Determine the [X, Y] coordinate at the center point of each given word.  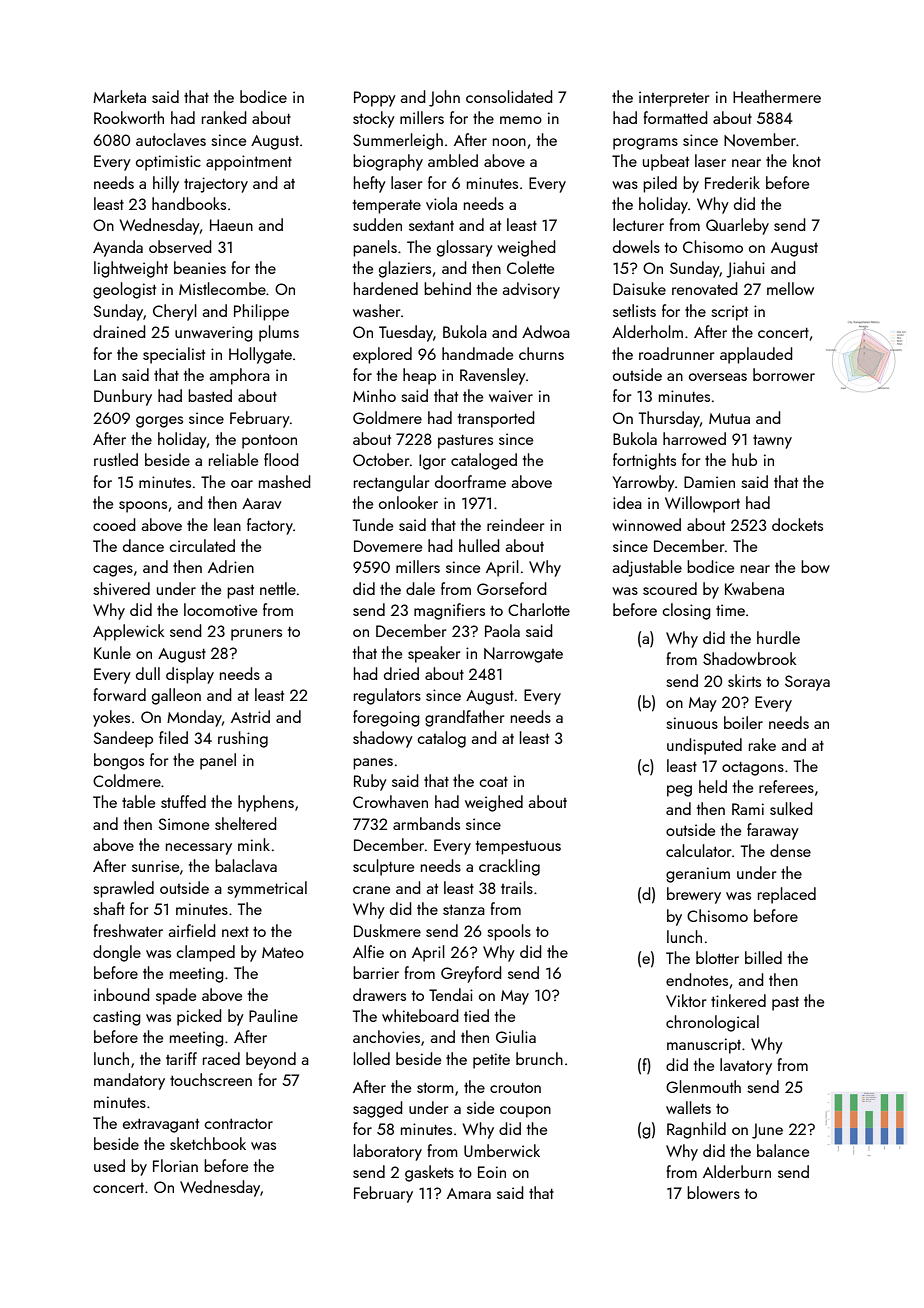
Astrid [250, 716]
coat [493, 781]
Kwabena [754, 588]
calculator [698, 850]
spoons [143, 507]
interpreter [674, 99]
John [444, 98]
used [109, 1165]
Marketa [119, 96]
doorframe [470, 481]
